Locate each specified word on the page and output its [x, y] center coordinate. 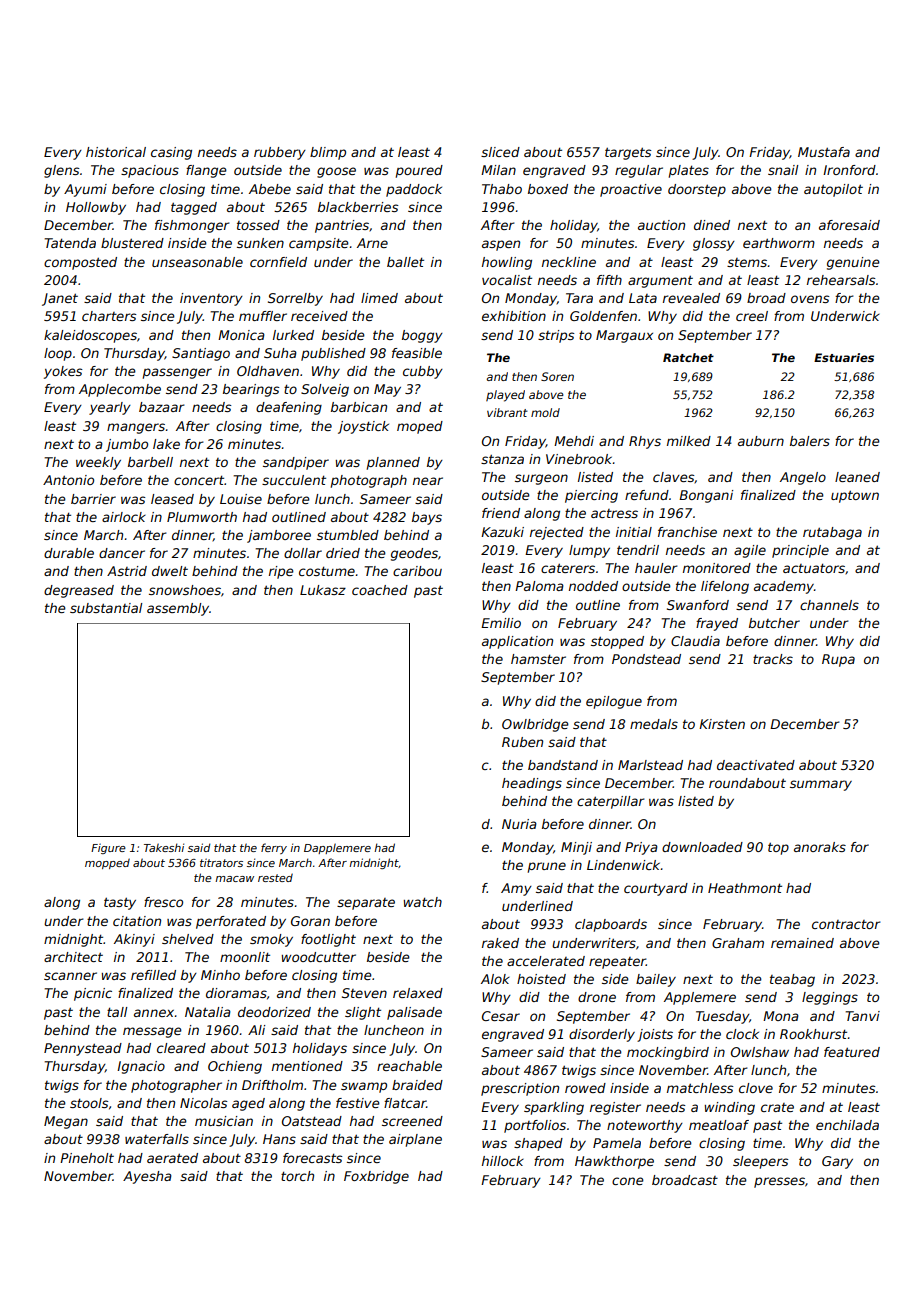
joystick [363, 427]
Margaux [624, 336]
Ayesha [147, 1177]
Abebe [270, 189]
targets [628, 153]
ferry [274, 848]
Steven [364, 993]
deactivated [756, 765]
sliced [500, 152]
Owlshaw [760, 1052]
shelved [188, 939]
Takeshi [164, 847]
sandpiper [296, 463]
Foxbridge [376, 1177]
